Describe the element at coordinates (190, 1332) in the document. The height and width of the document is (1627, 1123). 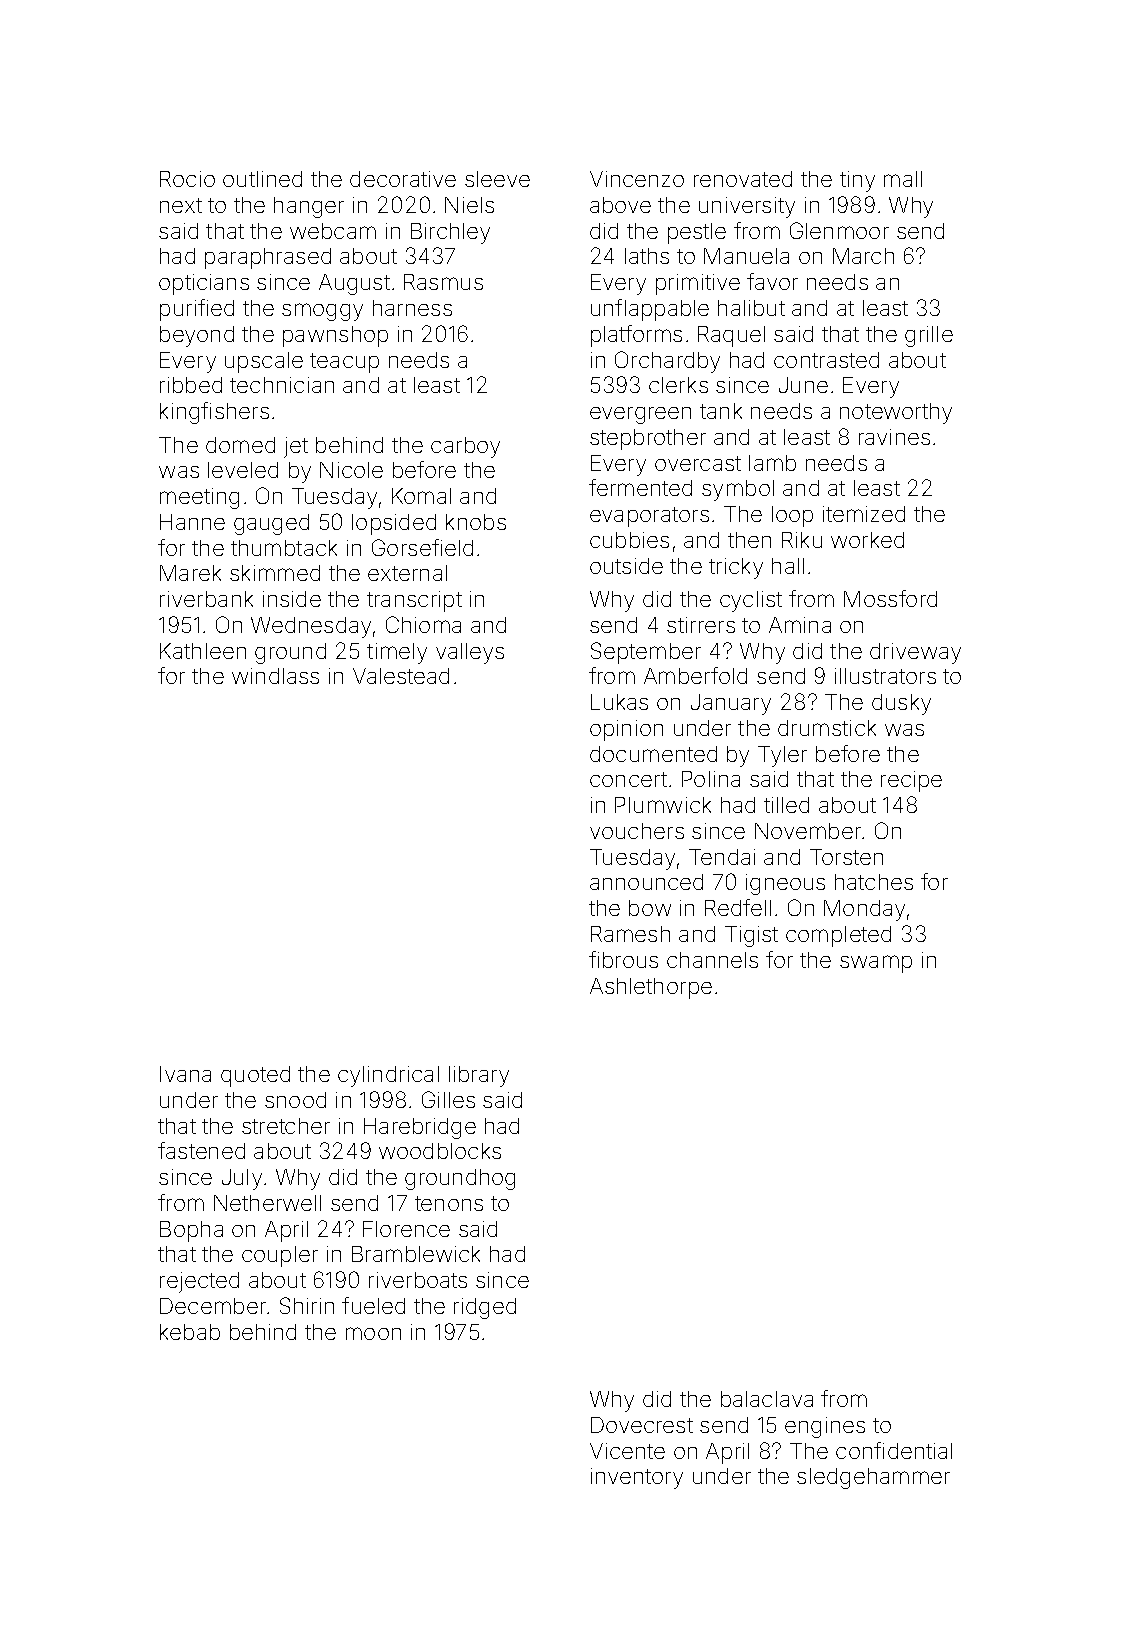
I see `kebab` at that location.
